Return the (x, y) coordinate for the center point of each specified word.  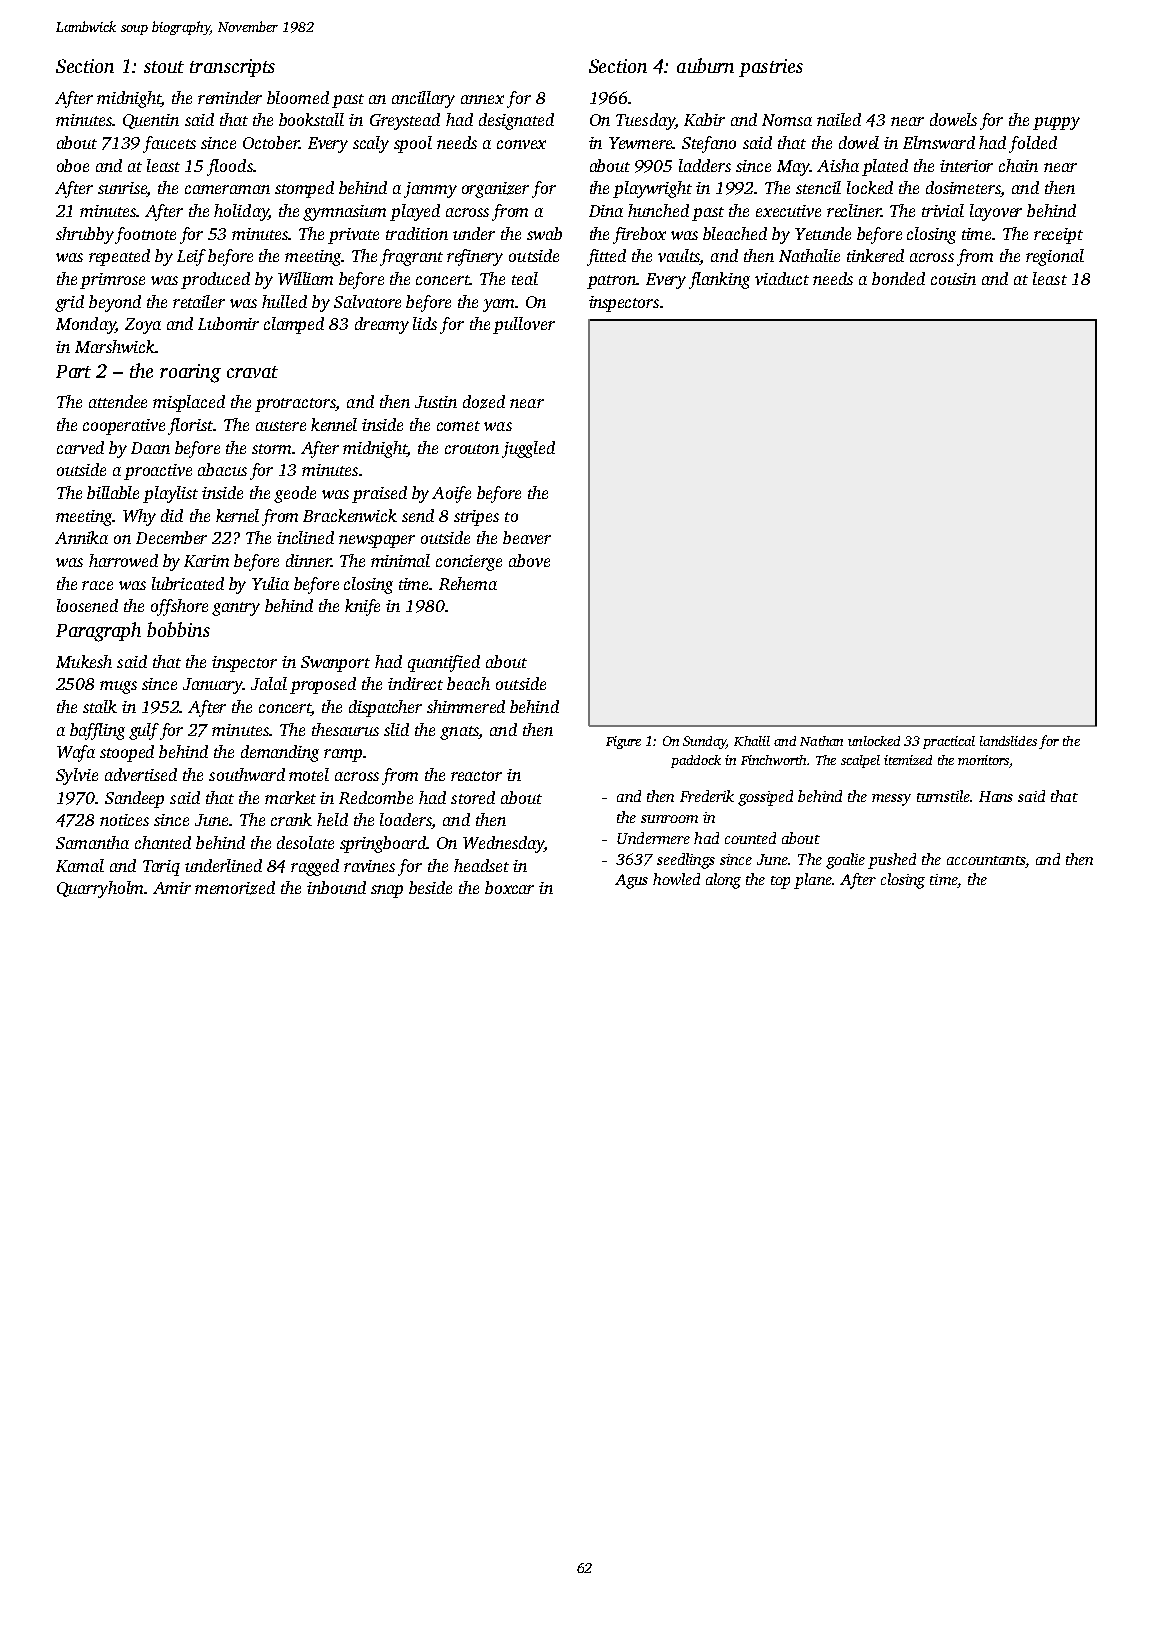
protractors (295, 405)
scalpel (860, 761)
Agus (631, 881)
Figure (623, 742)
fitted (606, 257)
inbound (336, 887)
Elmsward (939, 142)
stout (164, 67)
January (213, 686)
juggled (528, 449)
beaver (527, 537)
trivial (943, 210)
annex (482, 99)
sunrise (123, 189)
